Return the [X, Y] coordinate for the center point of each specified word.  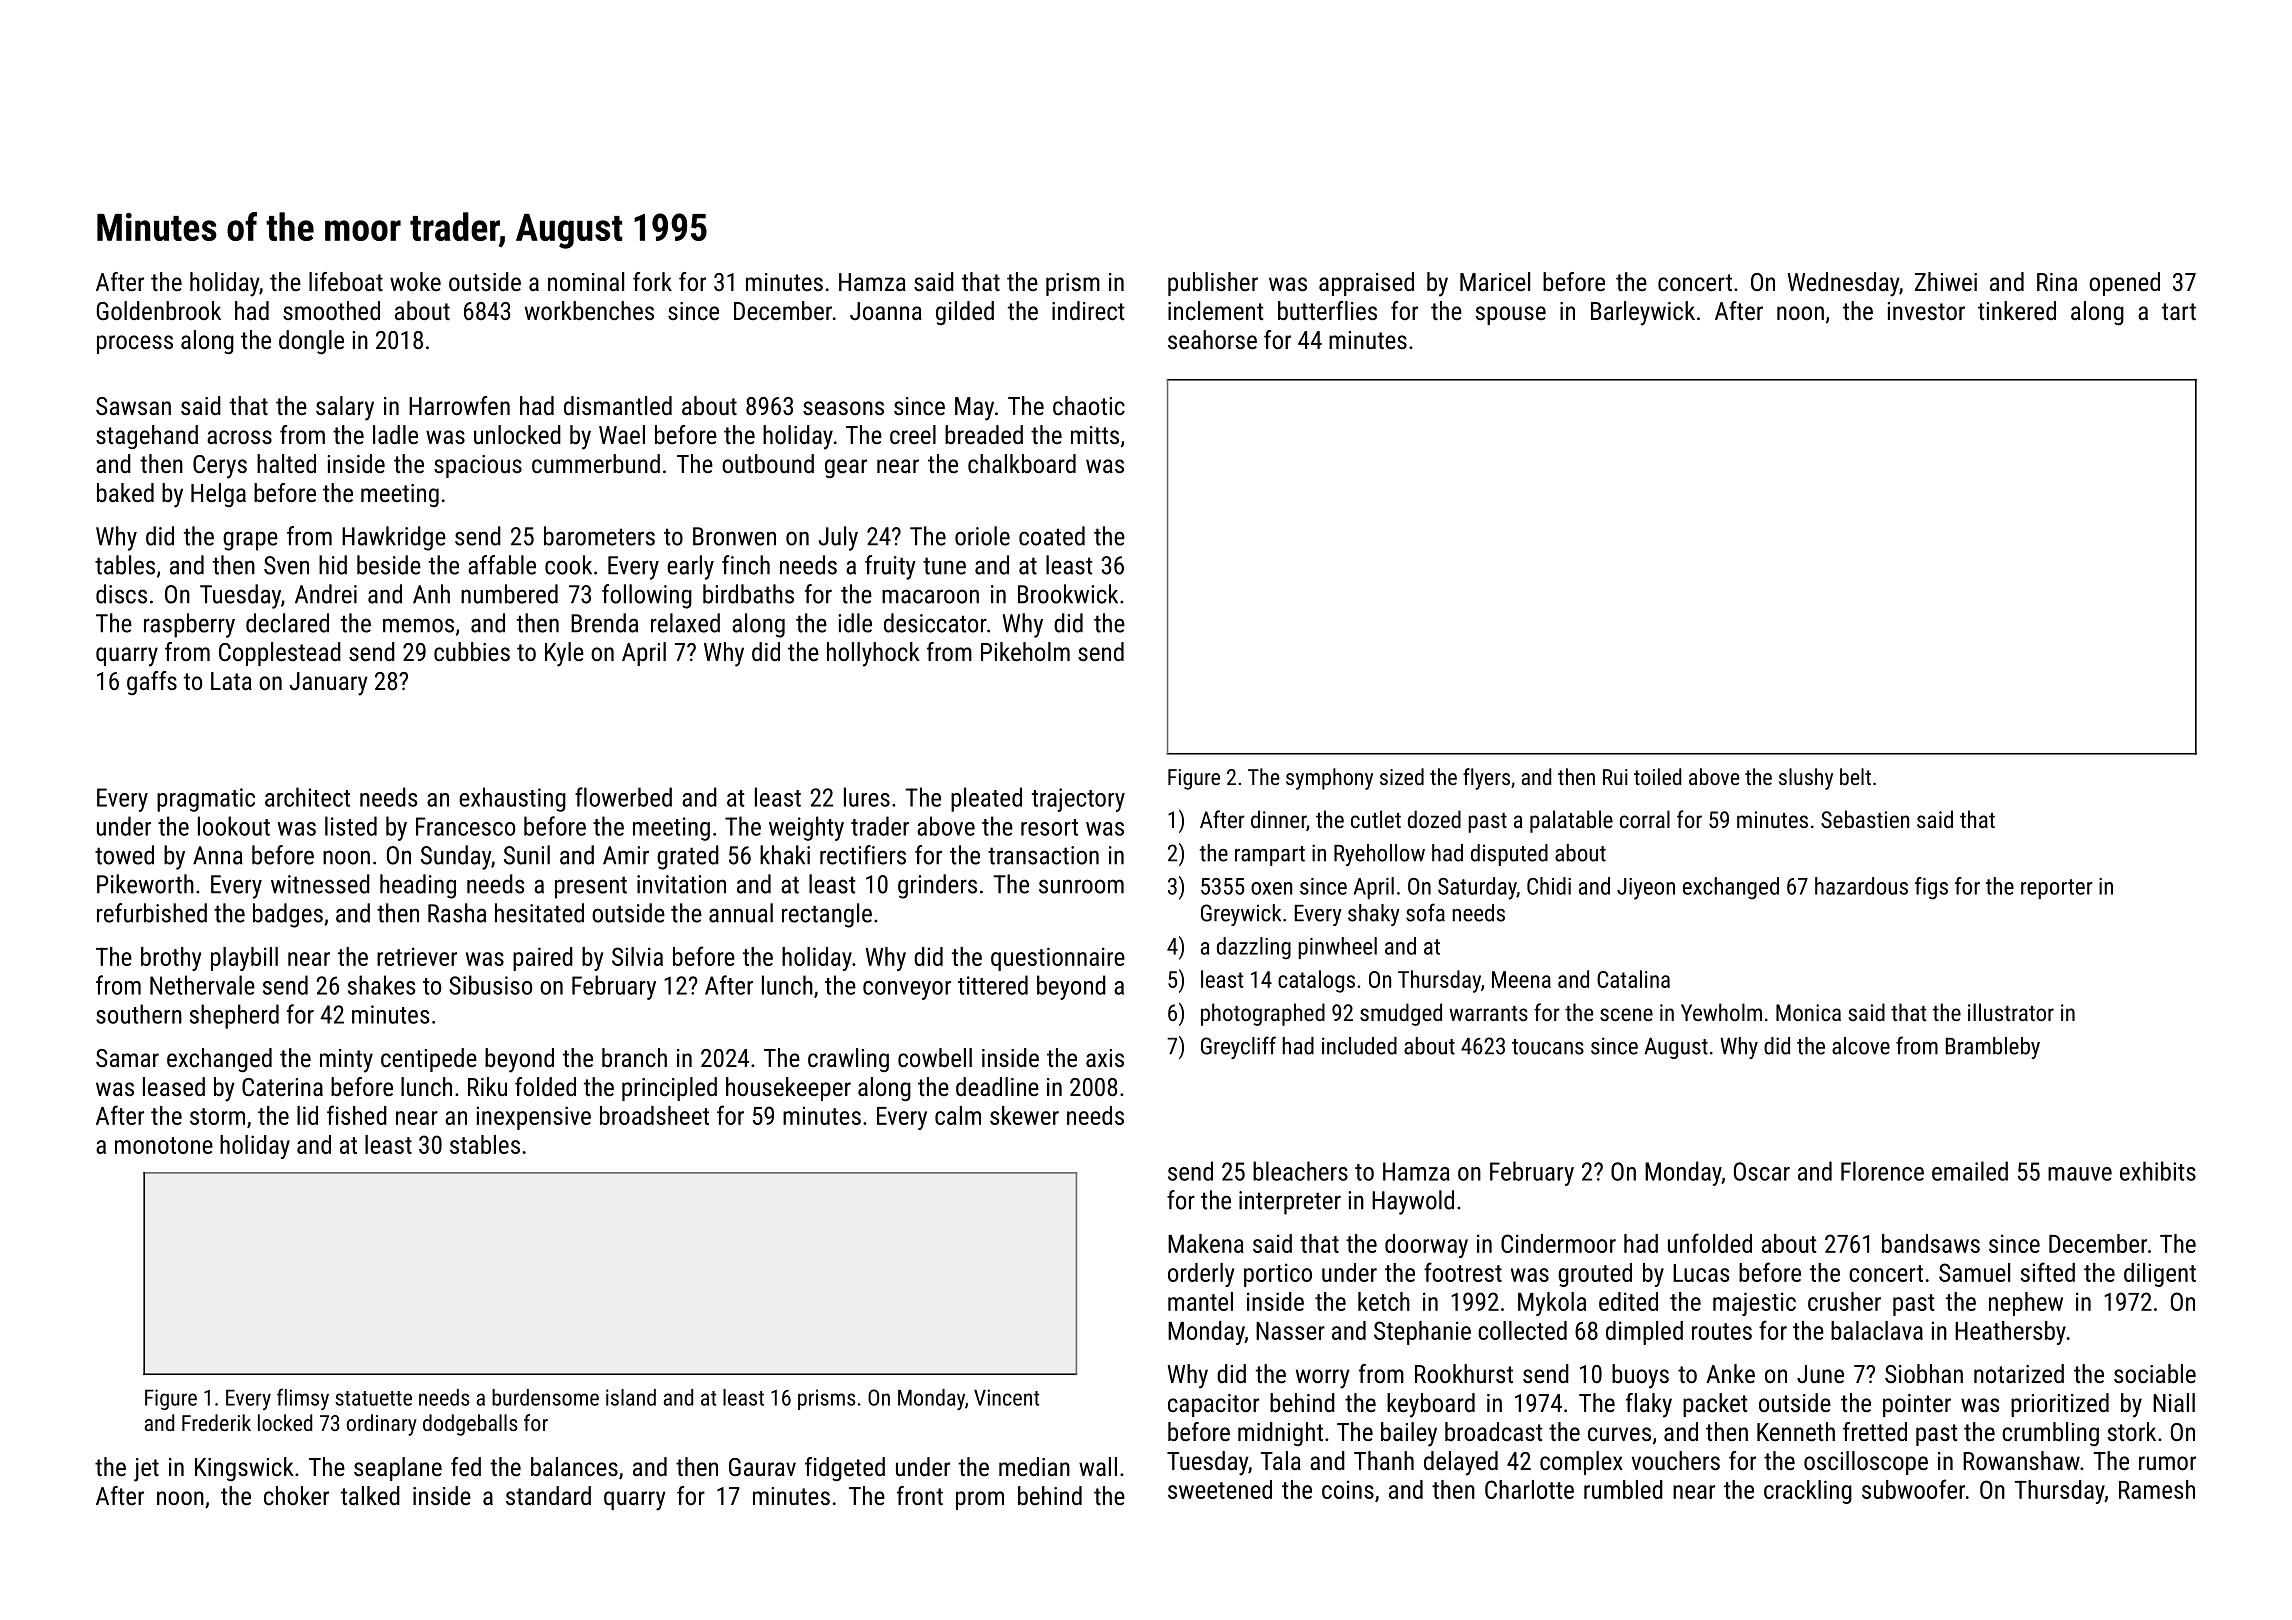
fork [652, 281]
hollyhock [873, 654]
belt [1855, 776]
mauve [2080, 1174]
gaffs [152, 683]
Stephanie [1422, 1333]
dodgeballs [470, 1425]
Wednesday [1843, 284]
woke [415, 281]
